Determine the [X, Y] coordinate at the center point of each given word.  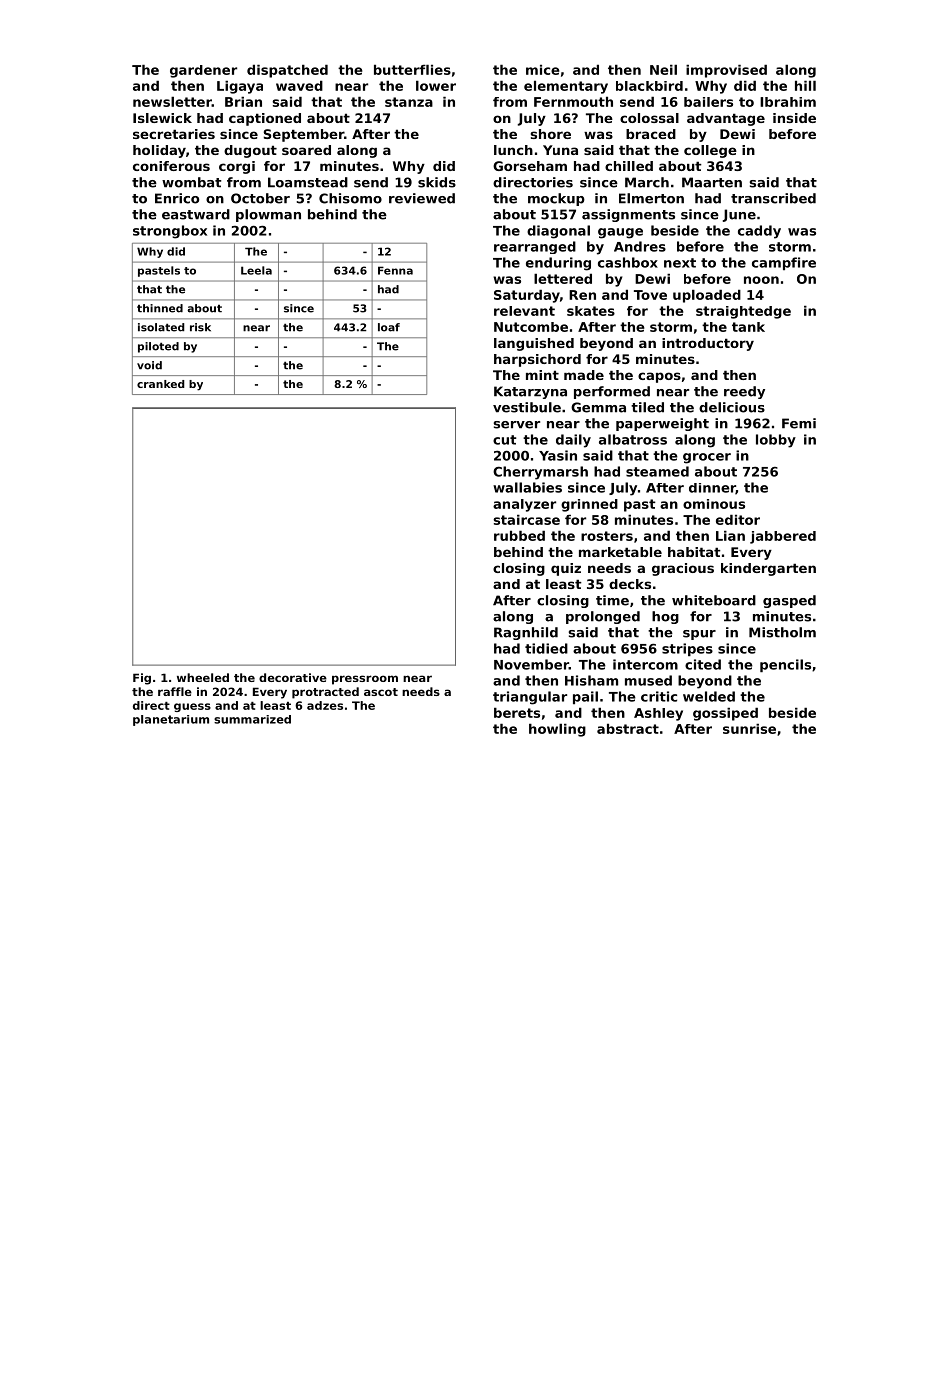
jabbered [783, 537]
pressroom [365, 680]
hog [665, 617]
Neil [663, 69]
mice [543, 69]
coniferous [171, 166]
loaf [389, 327]
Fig [142, 679]
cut [504, 440]
